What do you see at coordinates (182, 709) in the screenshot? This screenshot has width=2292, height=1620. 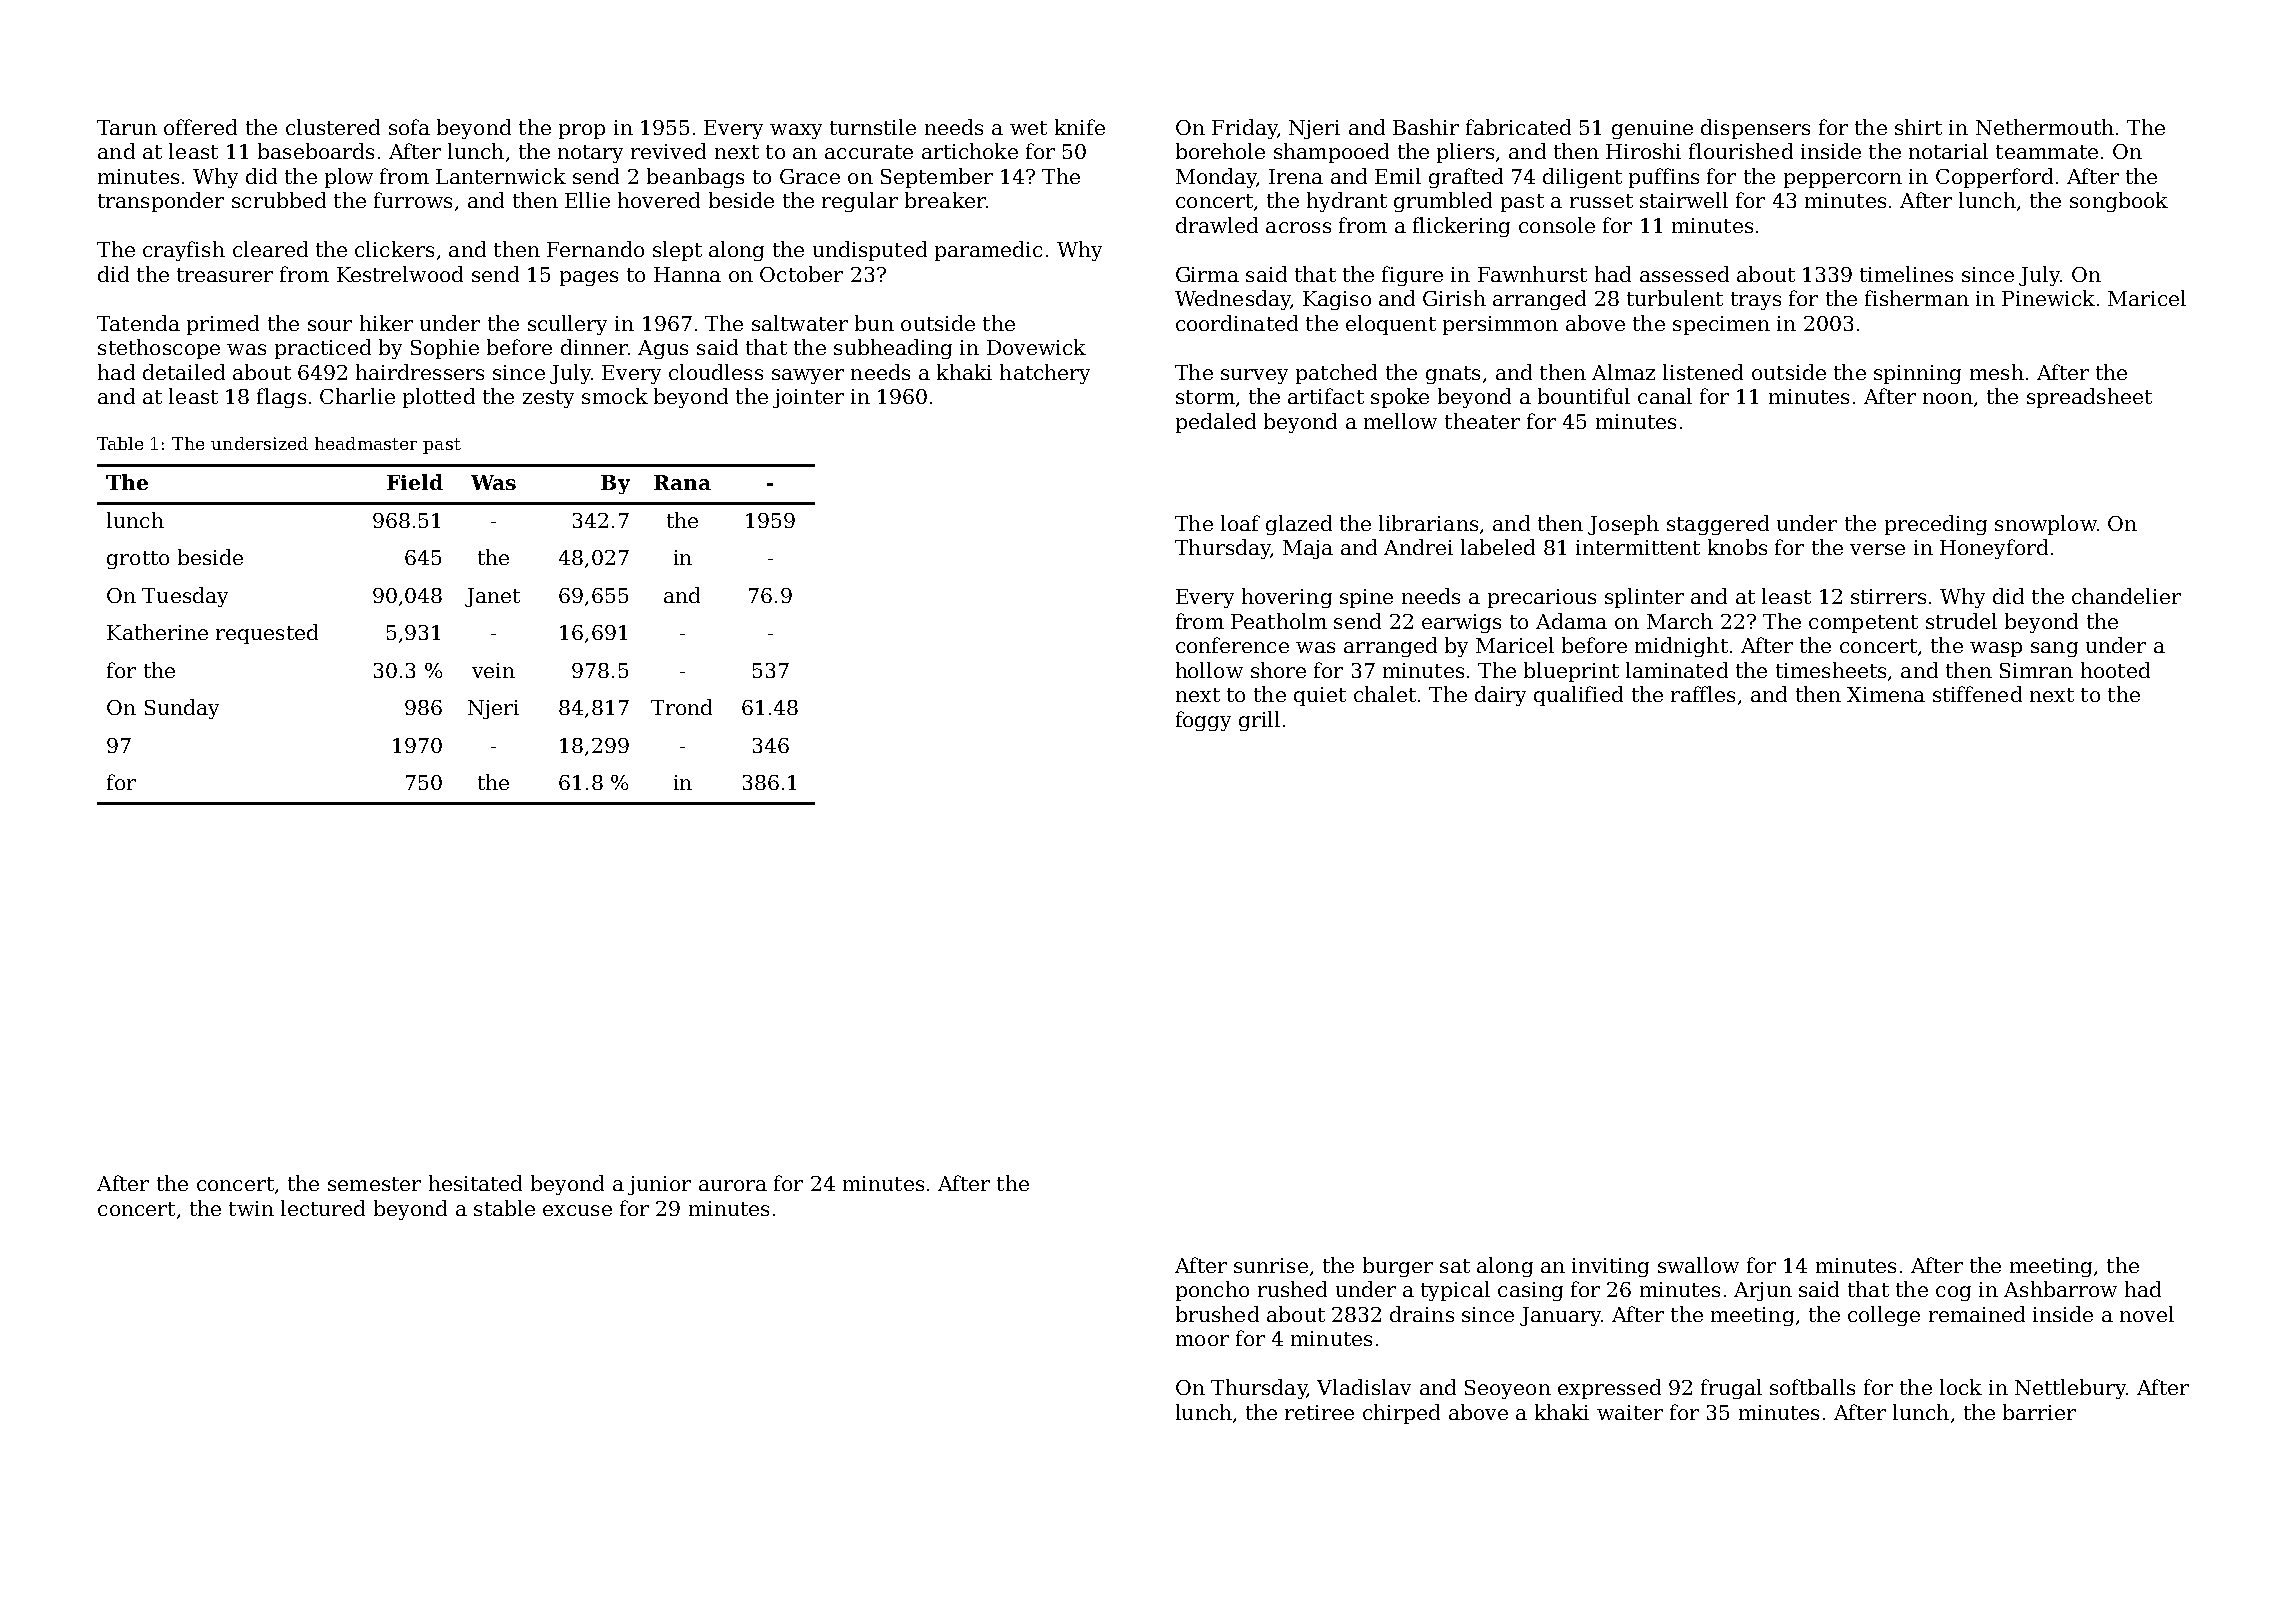 I see `Sunday` at bounding box center [182, 709].
